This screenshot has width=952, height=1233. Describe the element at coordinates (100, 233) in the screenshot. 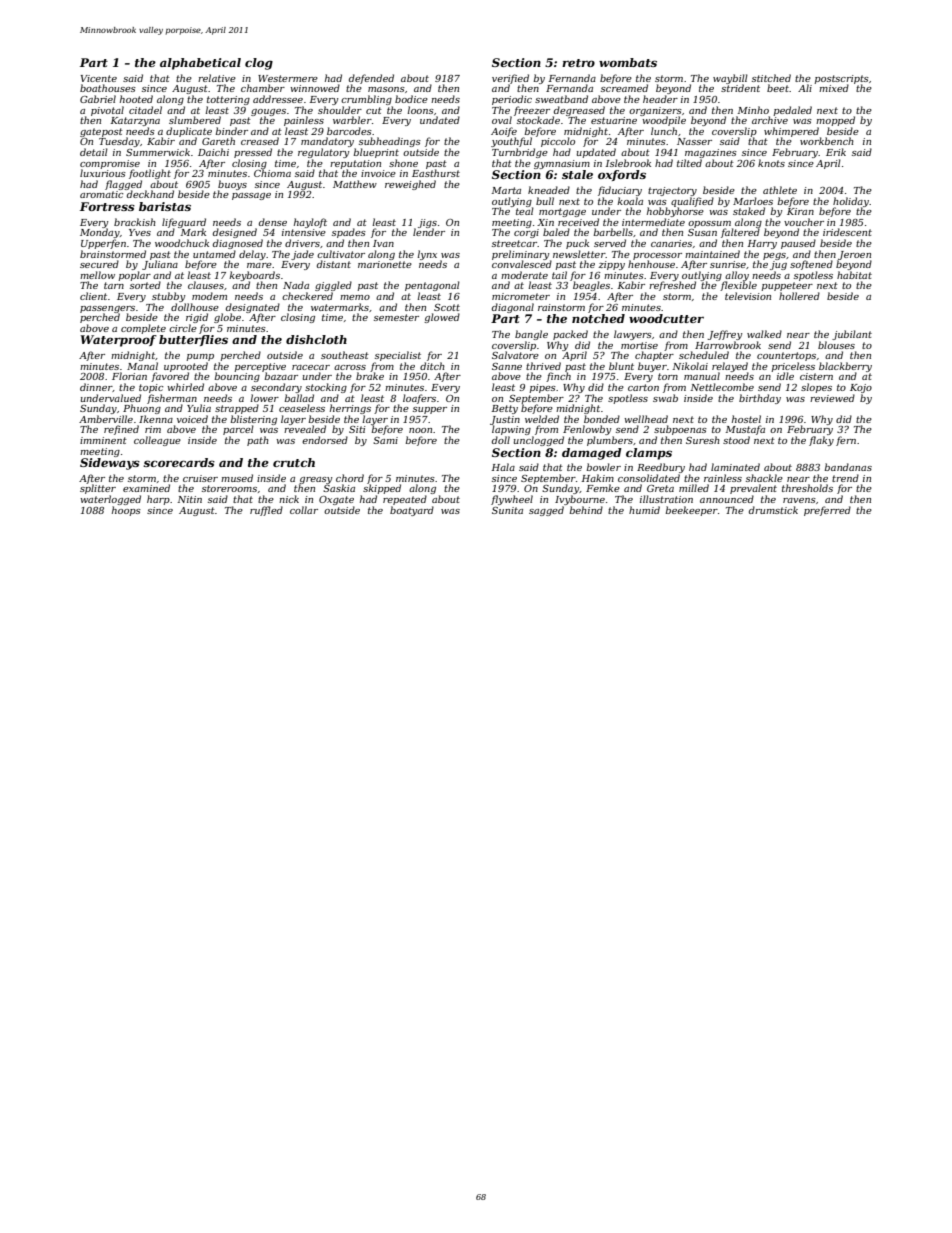

I see `Monday` at that location.
